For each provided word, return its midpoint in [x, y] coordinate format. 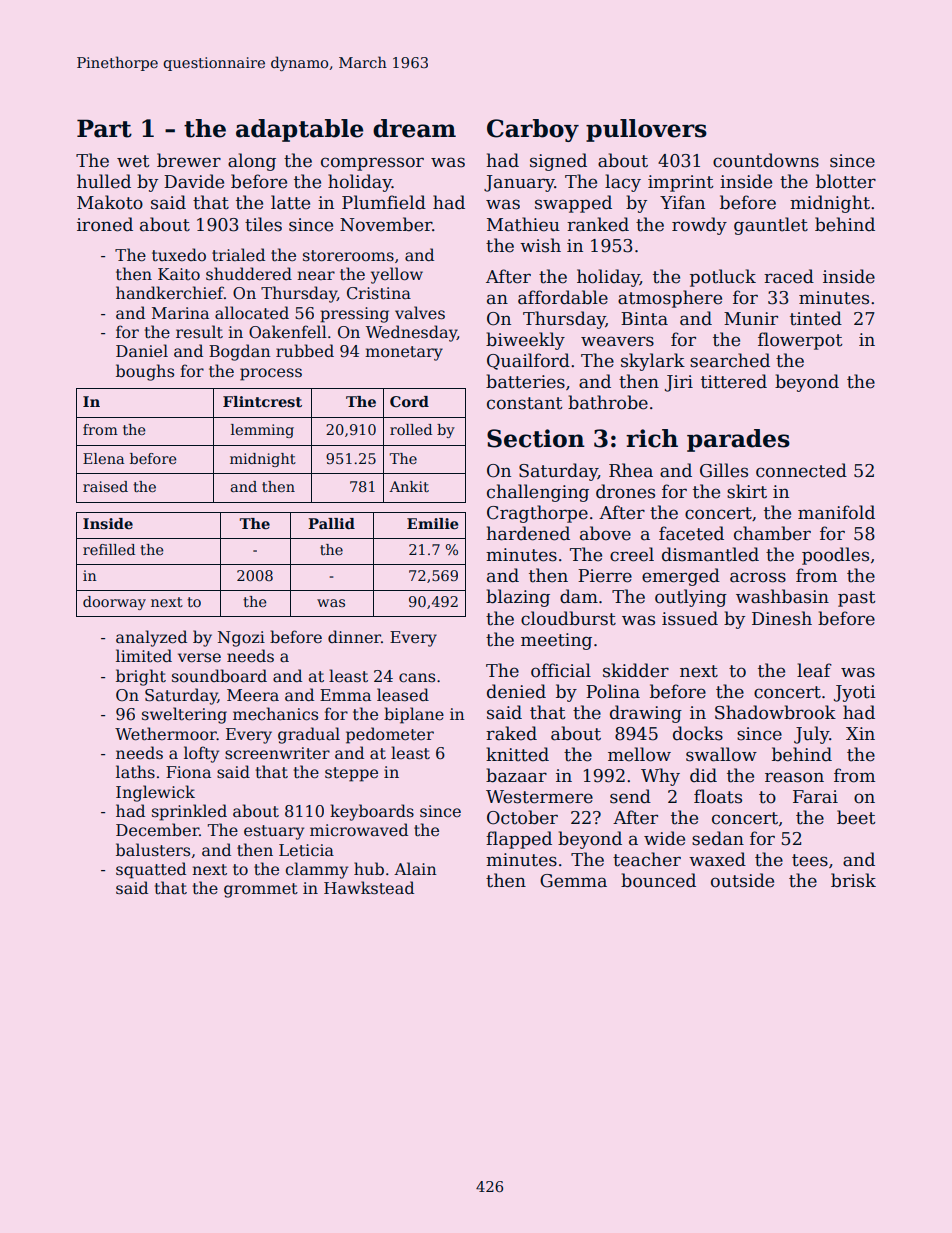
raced [789, 276]
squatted [151, 870]
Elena [104, 458]
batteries [525, 381]
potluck [723, 278]
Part [104, 128]
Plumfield [384, 202]
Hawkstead [369, 888]
